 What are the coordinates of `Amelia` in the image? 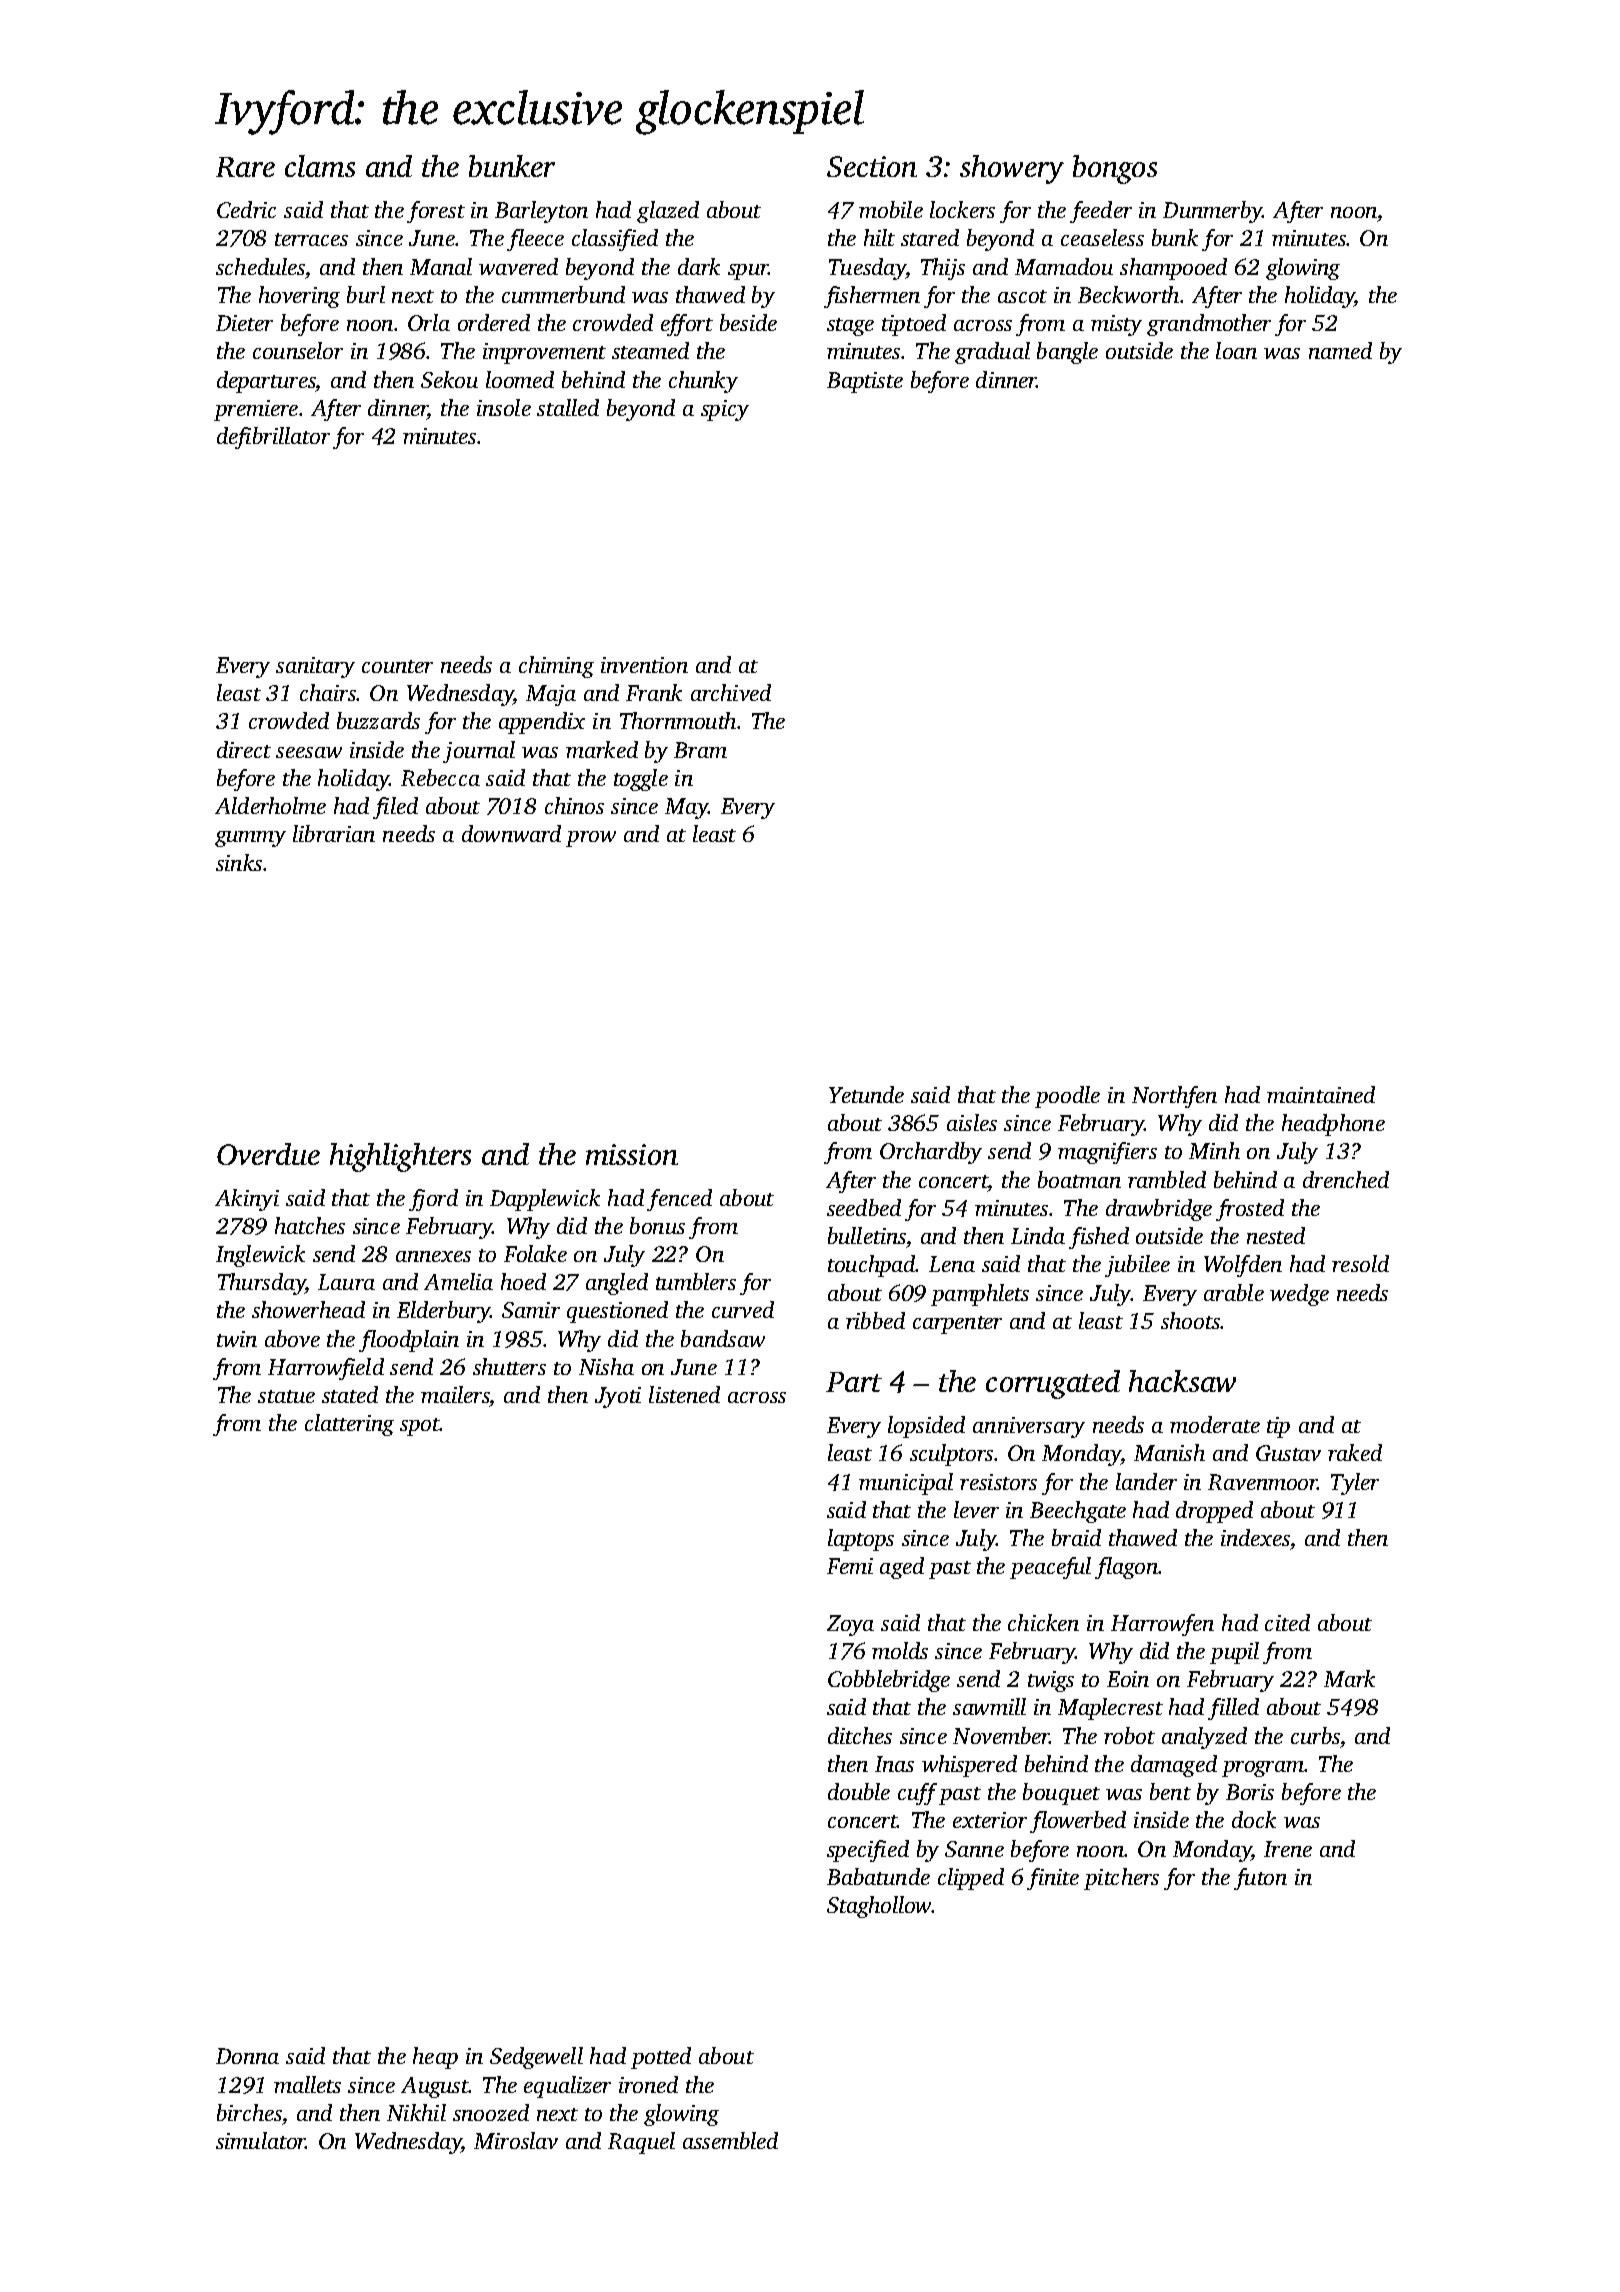 It's located at (458, 1281).
